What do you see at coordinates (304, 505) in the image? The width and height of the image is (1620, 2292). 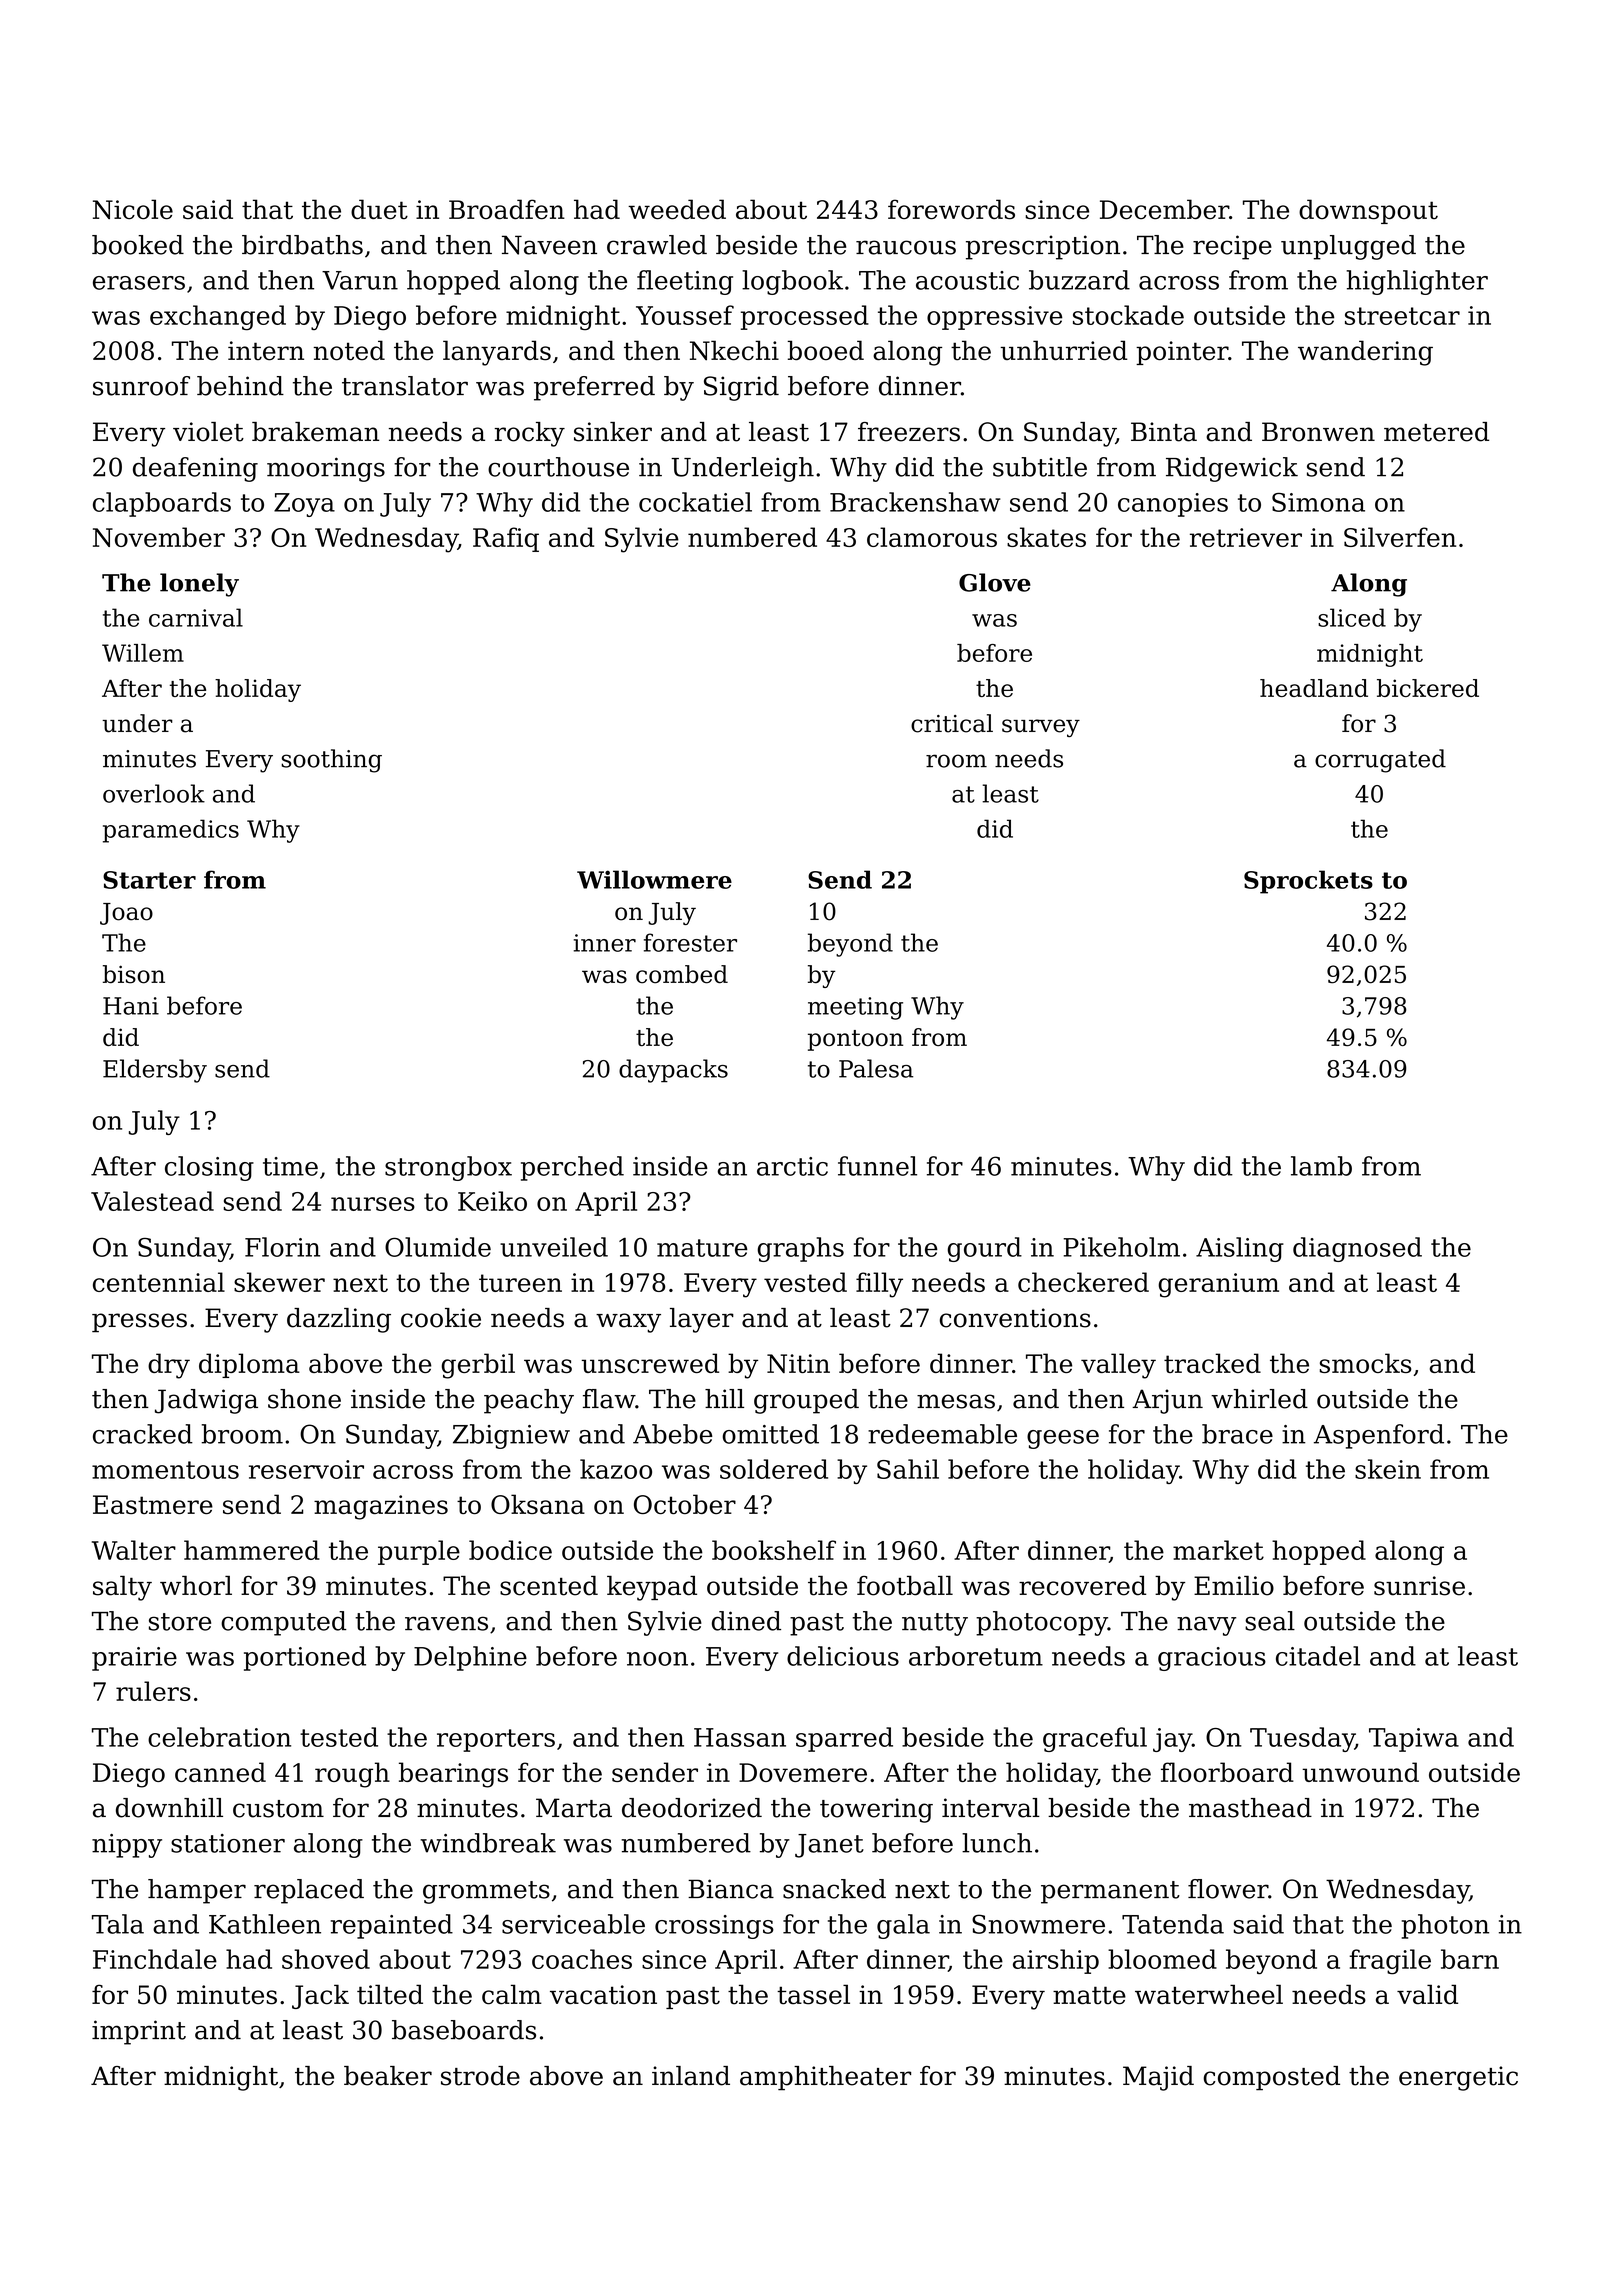 I see `Zoya` at bounding box center [304, 505].
